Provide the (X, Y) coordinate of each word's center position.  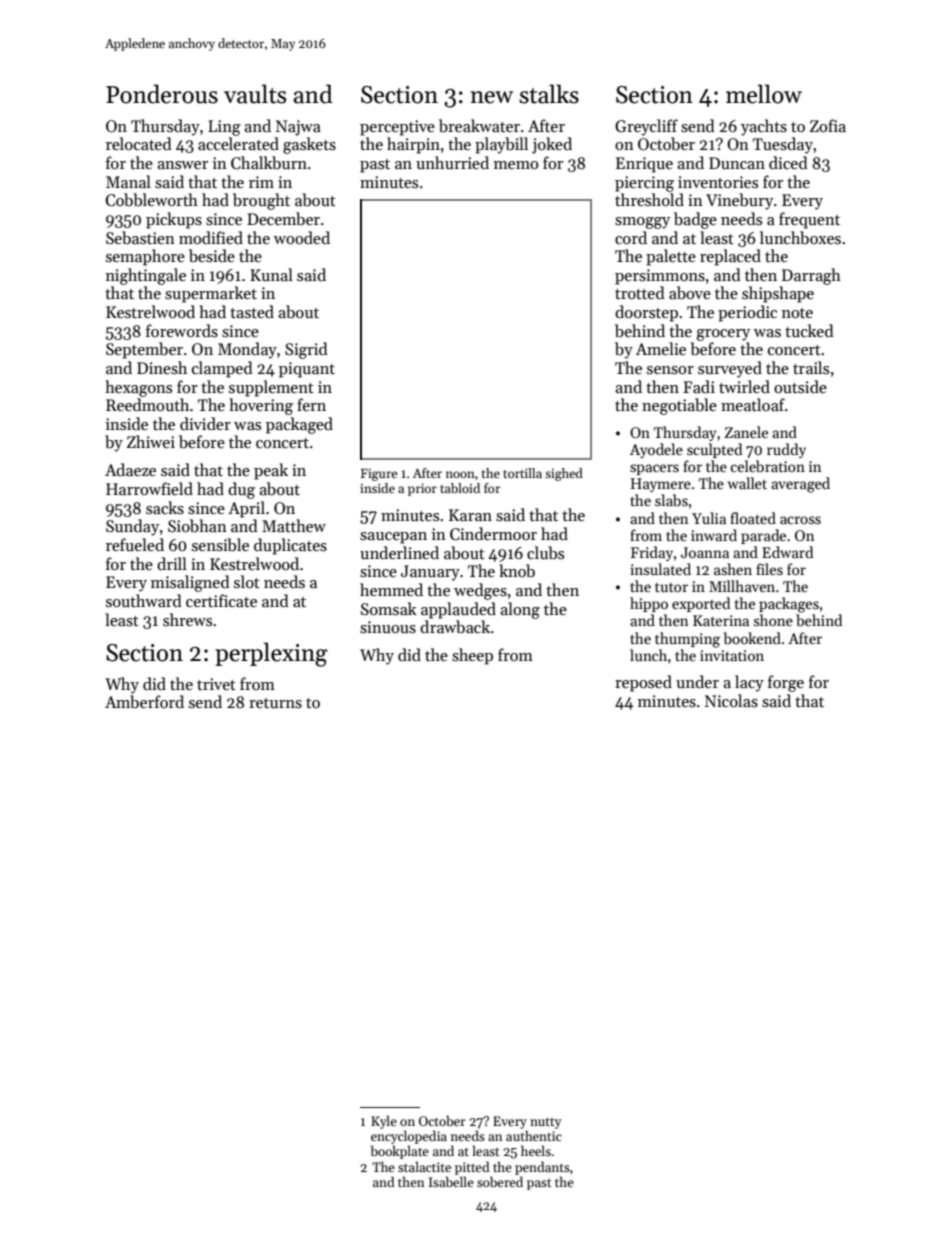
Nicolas (731, 701)
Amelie (661, 348)
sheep (472, 656)
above (690, 292)
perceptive (397, 128)
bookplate (400, 1152)
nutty (545, 1123)
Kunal (271, 274)
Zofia (828, 125)
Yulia (709, 518)
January (430, 573)
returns (275, 703)
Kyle (384, 1122)
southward (144, 600)
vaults (255, 94)
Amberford (144, 701)
